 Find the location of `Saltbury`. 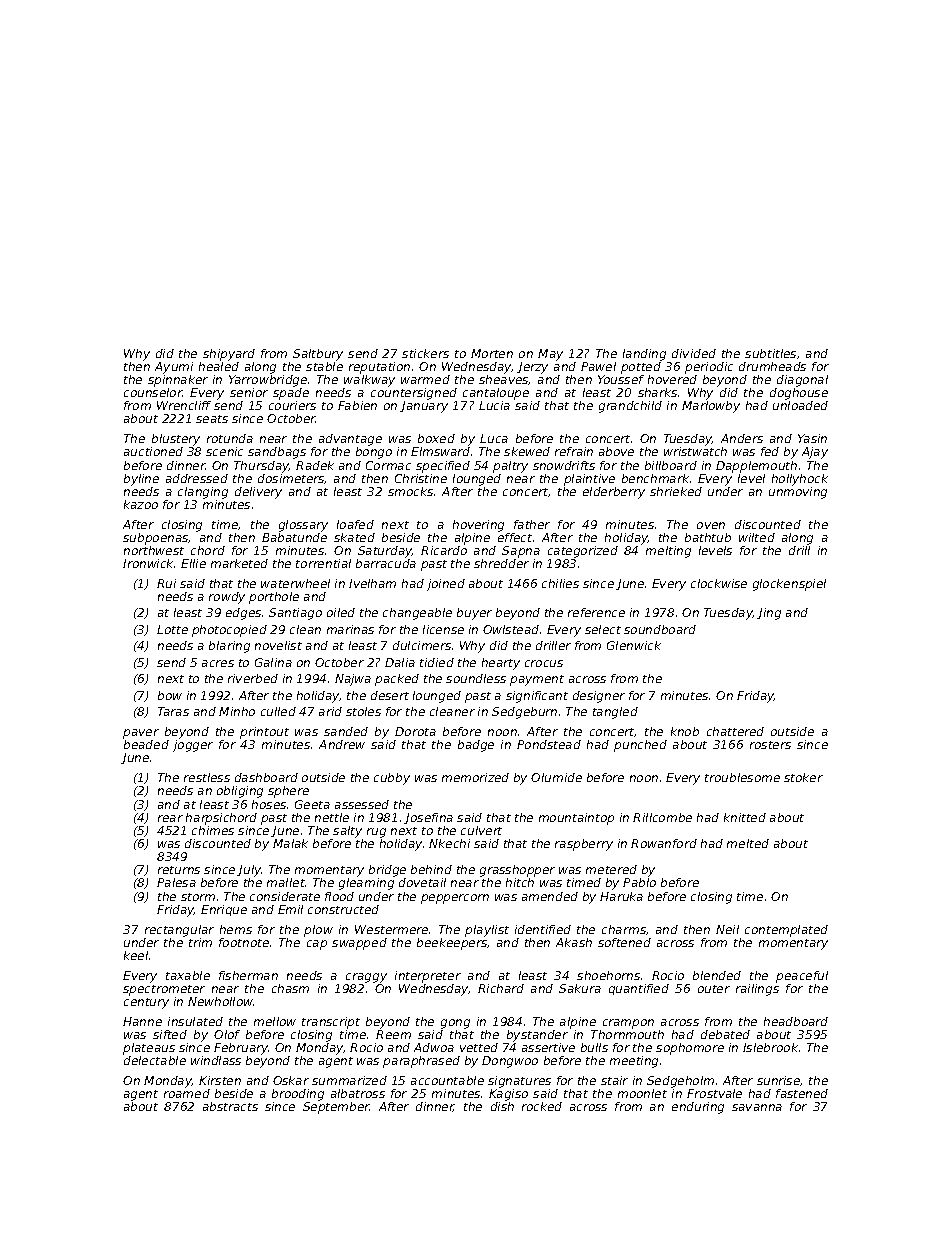

Saltbury is located at coordinates (318, 355).
